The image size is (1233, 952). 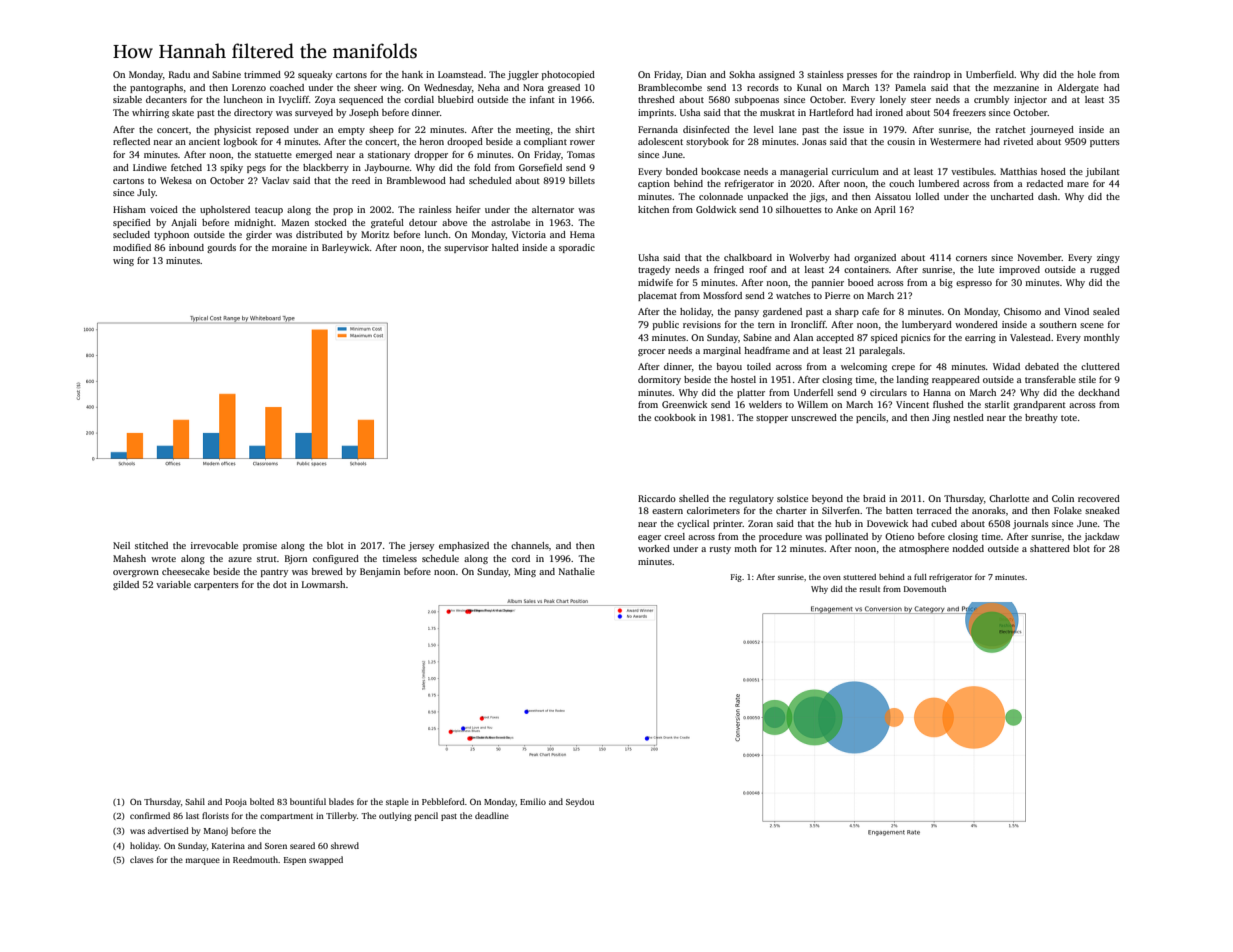 What do you see at coordinates (1087, 379) in the image?
I see `stile` at bounding box center [1087, 379].
